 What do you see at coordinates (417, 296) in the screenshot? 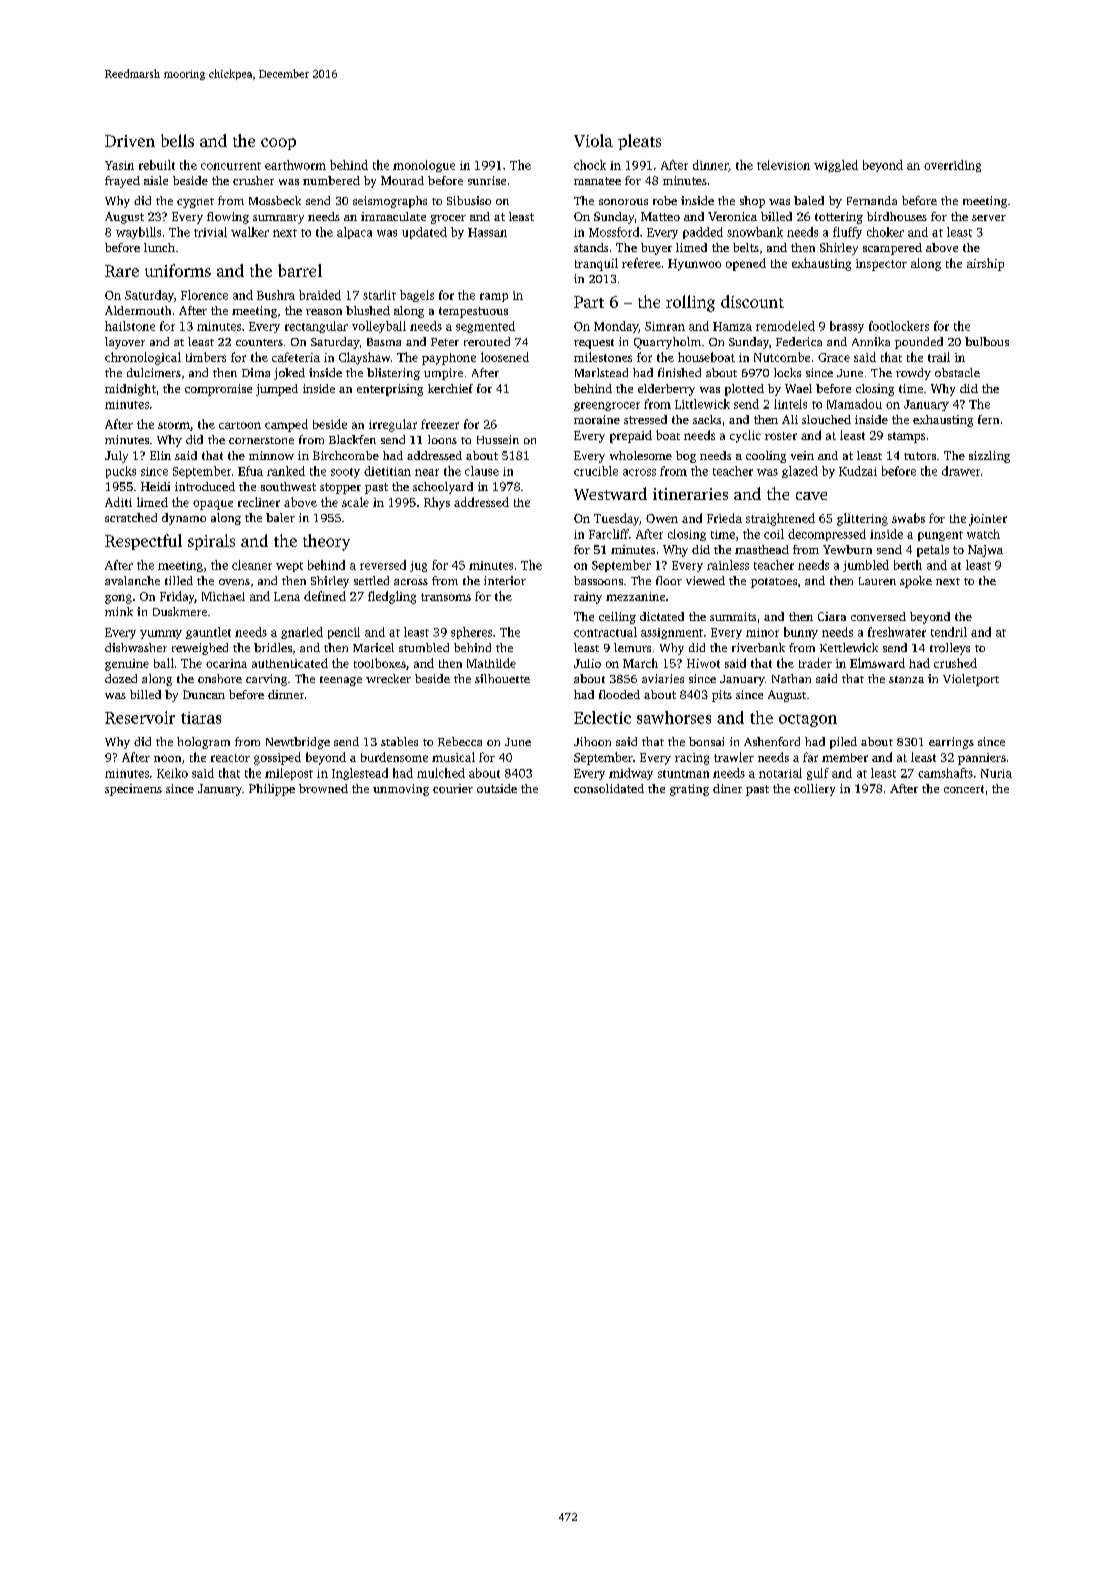
I see `bagels` at bounding box center [417, 296].
